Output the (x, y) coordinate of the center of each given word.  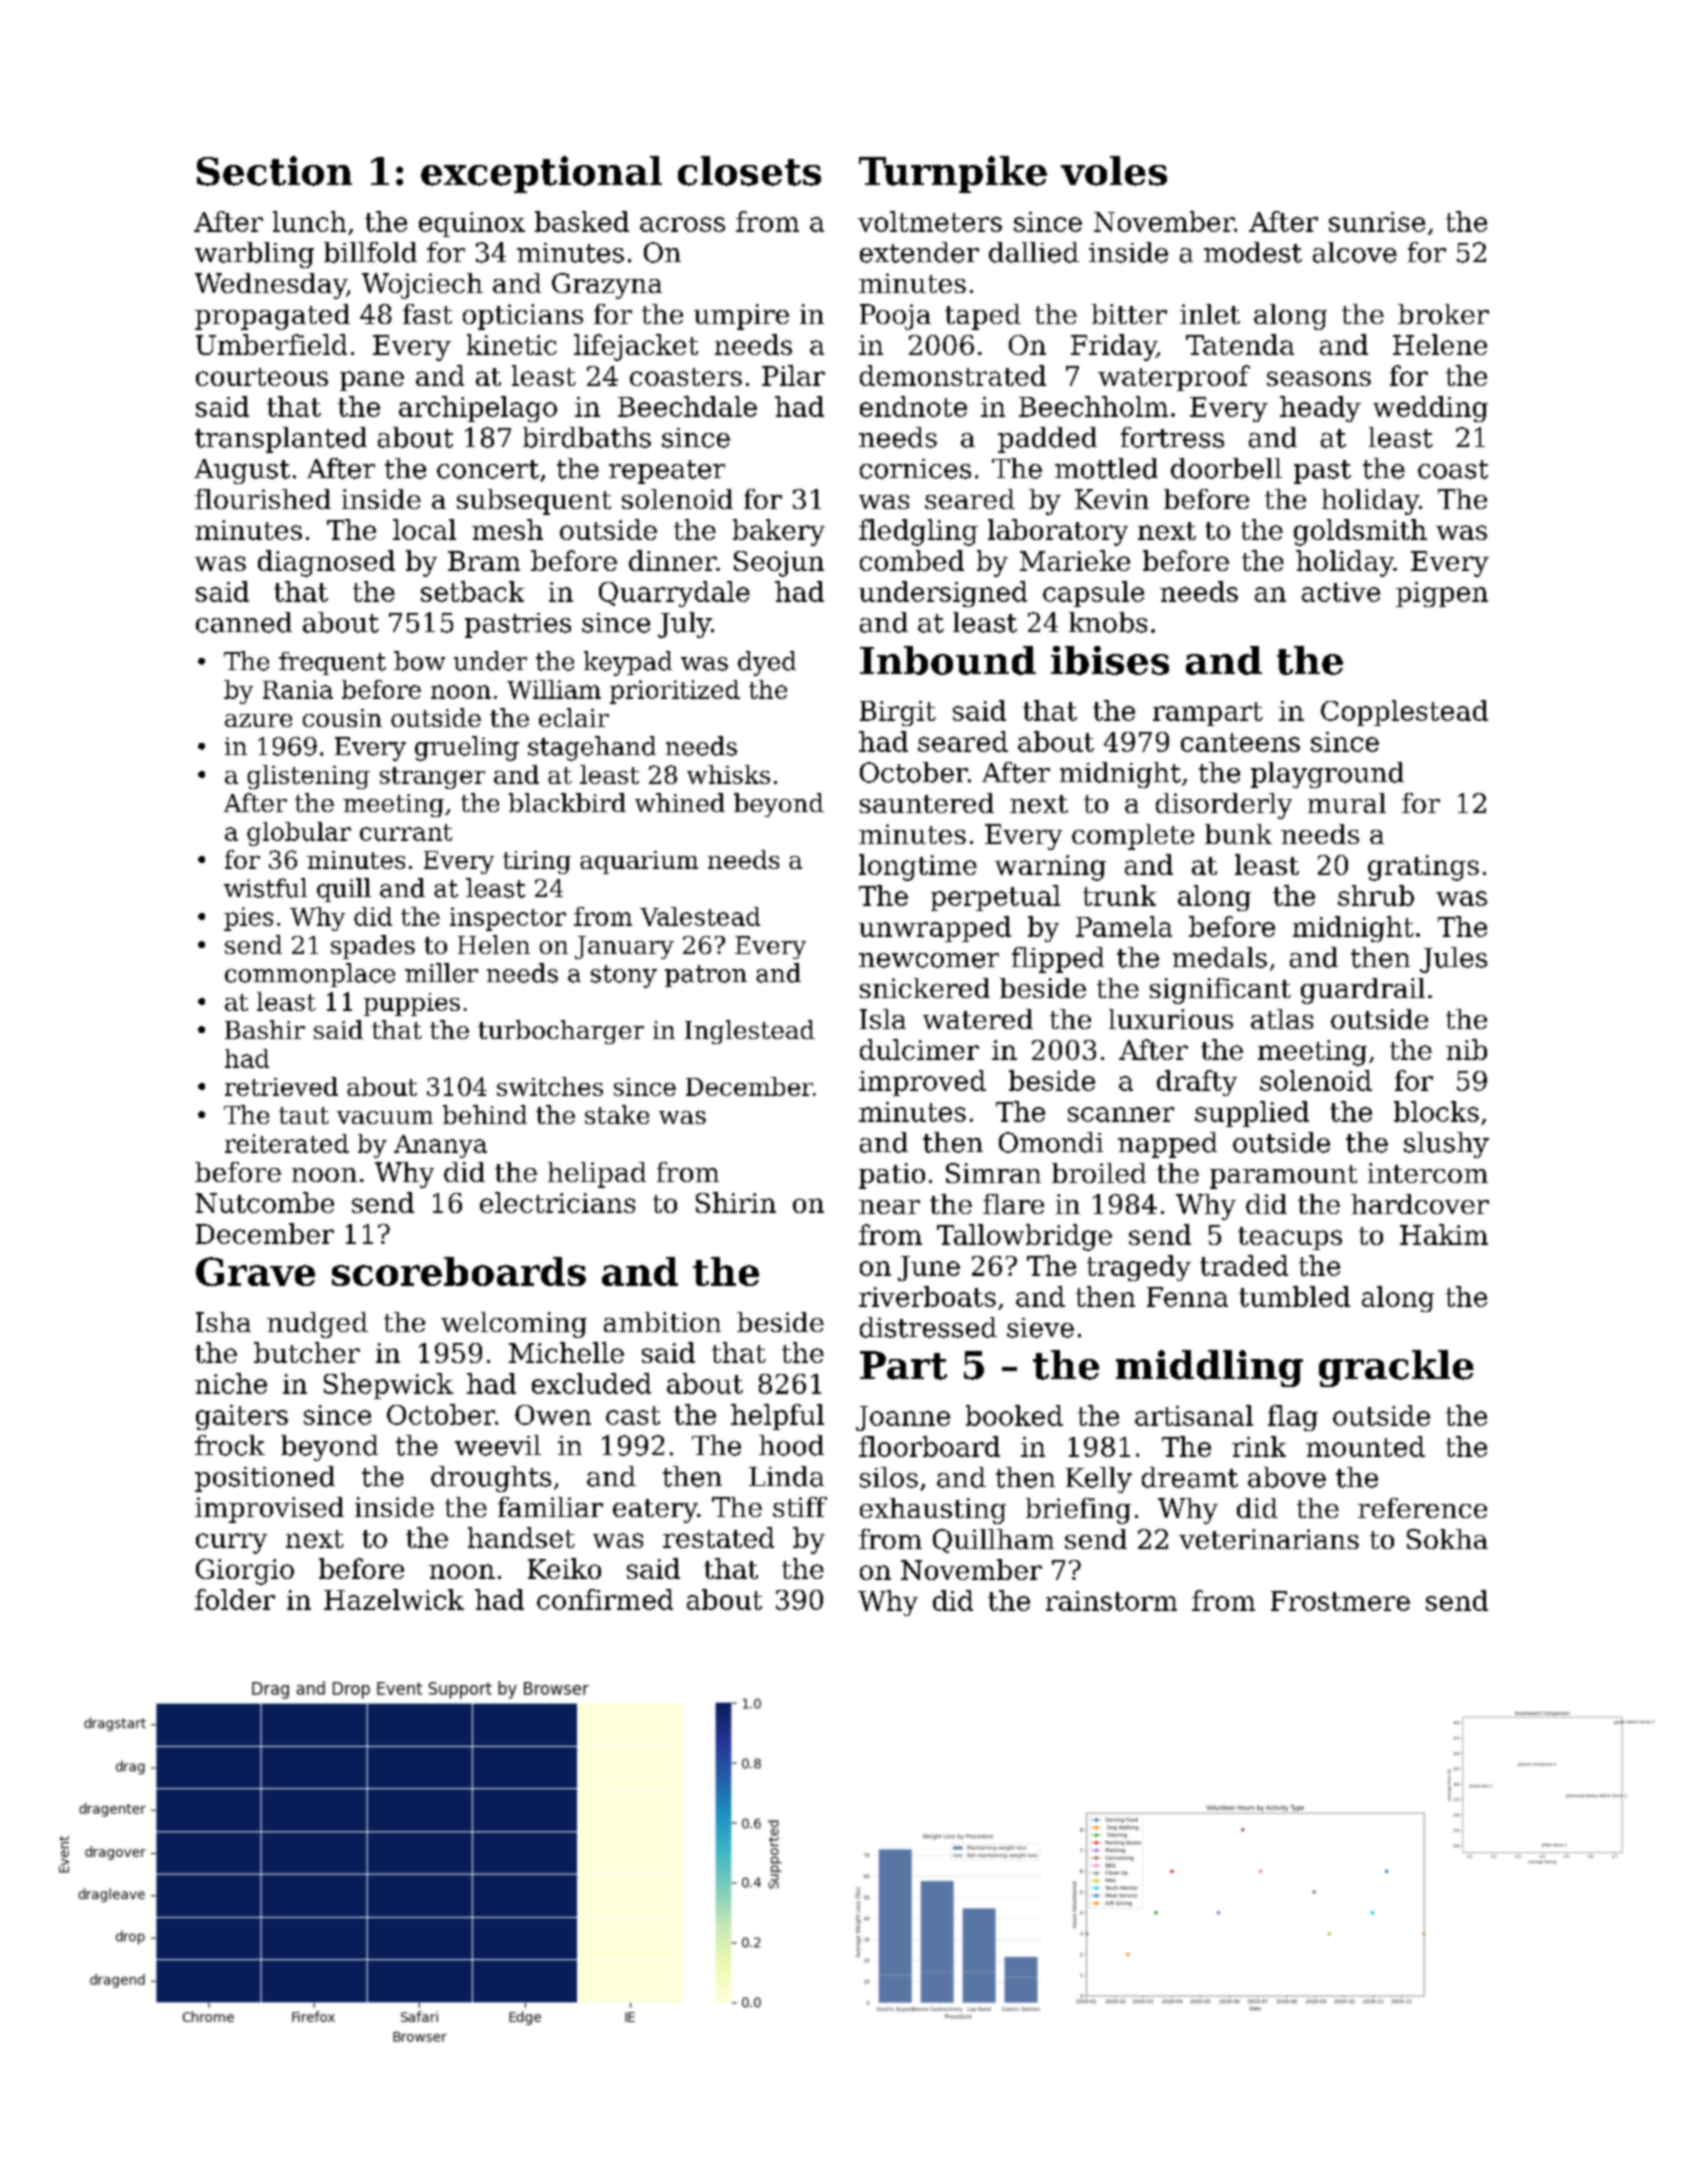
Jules (1453, 960)
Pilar (793, 375)
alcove (1355, 252)
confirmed (605, 1599)
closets (749, 171)
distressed (928, 1327)
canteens (1240, 742)
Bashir (265, 1029)
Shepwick (388, 1386)
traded (1244, 1265)
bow (419, 661)
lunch (309, 221)
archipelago (478, 409)
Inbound (948, 660)
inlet (1210, 314)
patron (706, 976)
